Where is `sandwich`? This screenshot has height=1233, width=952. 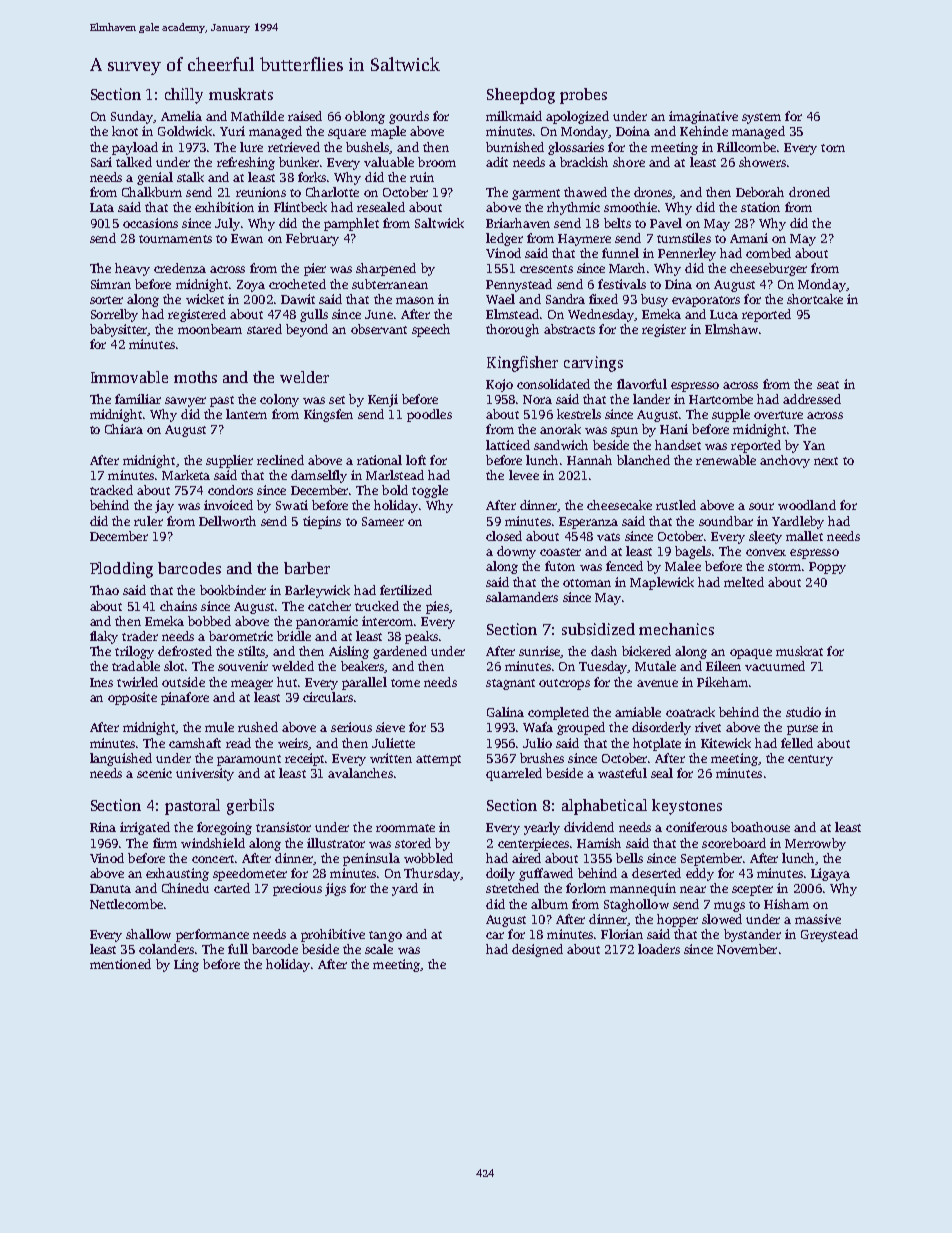
sandwich is located at coordinates (561, 445).
